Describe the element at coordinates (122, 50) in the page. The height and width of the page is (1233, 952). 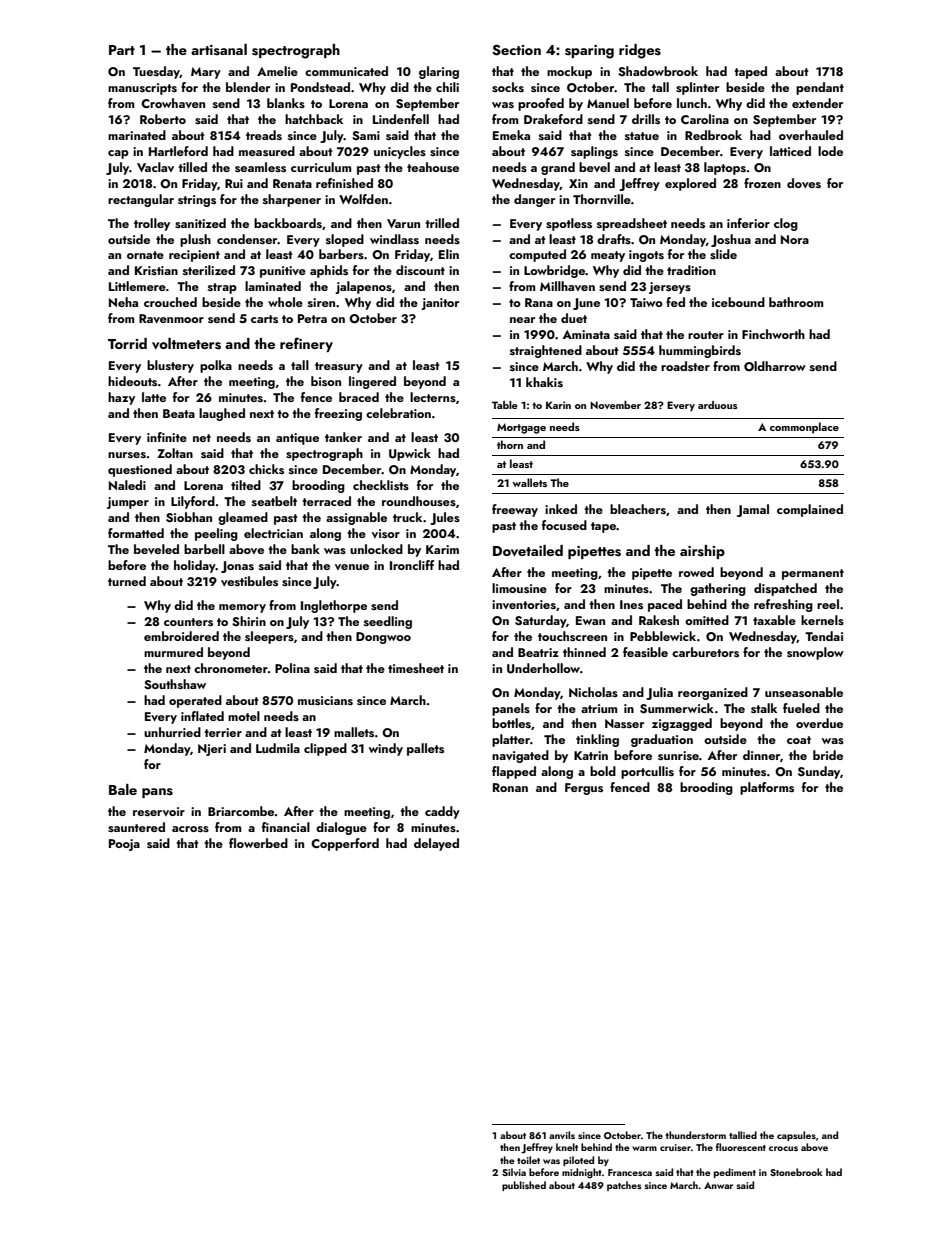
I see `Part` at that location.
